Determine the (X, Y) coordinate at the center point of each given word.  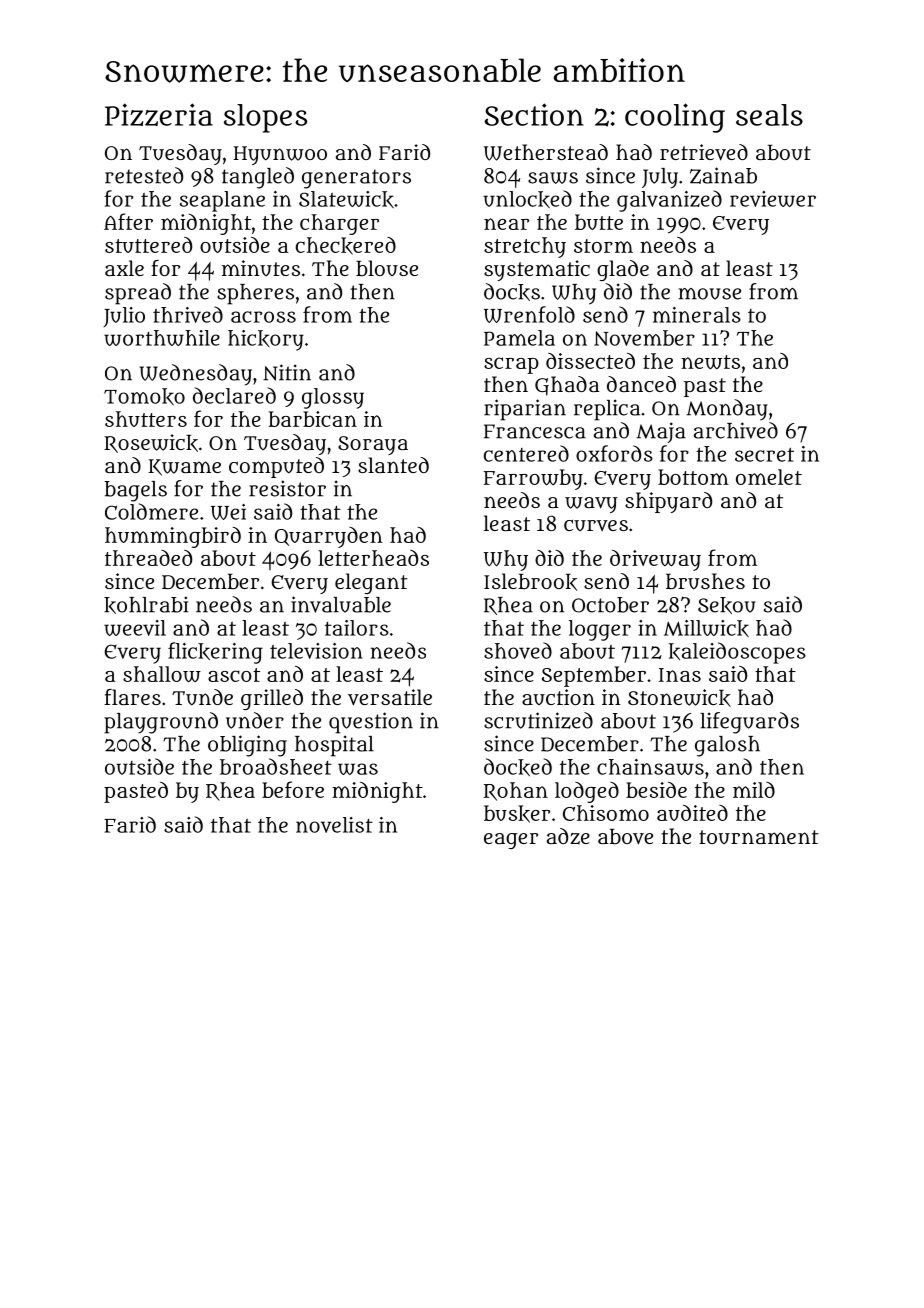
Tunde (202, 697)
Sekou (727, 605)
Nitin (287, 372)
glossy (333, 398)
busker (517, 814)
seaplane (222, 201)
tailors (357, 628)
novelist (334, 825)
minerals (697, 315)
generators (356, 179)
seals (769, 115)
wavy (591, 505)
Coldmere (151, 511)
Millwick (706, 628)
